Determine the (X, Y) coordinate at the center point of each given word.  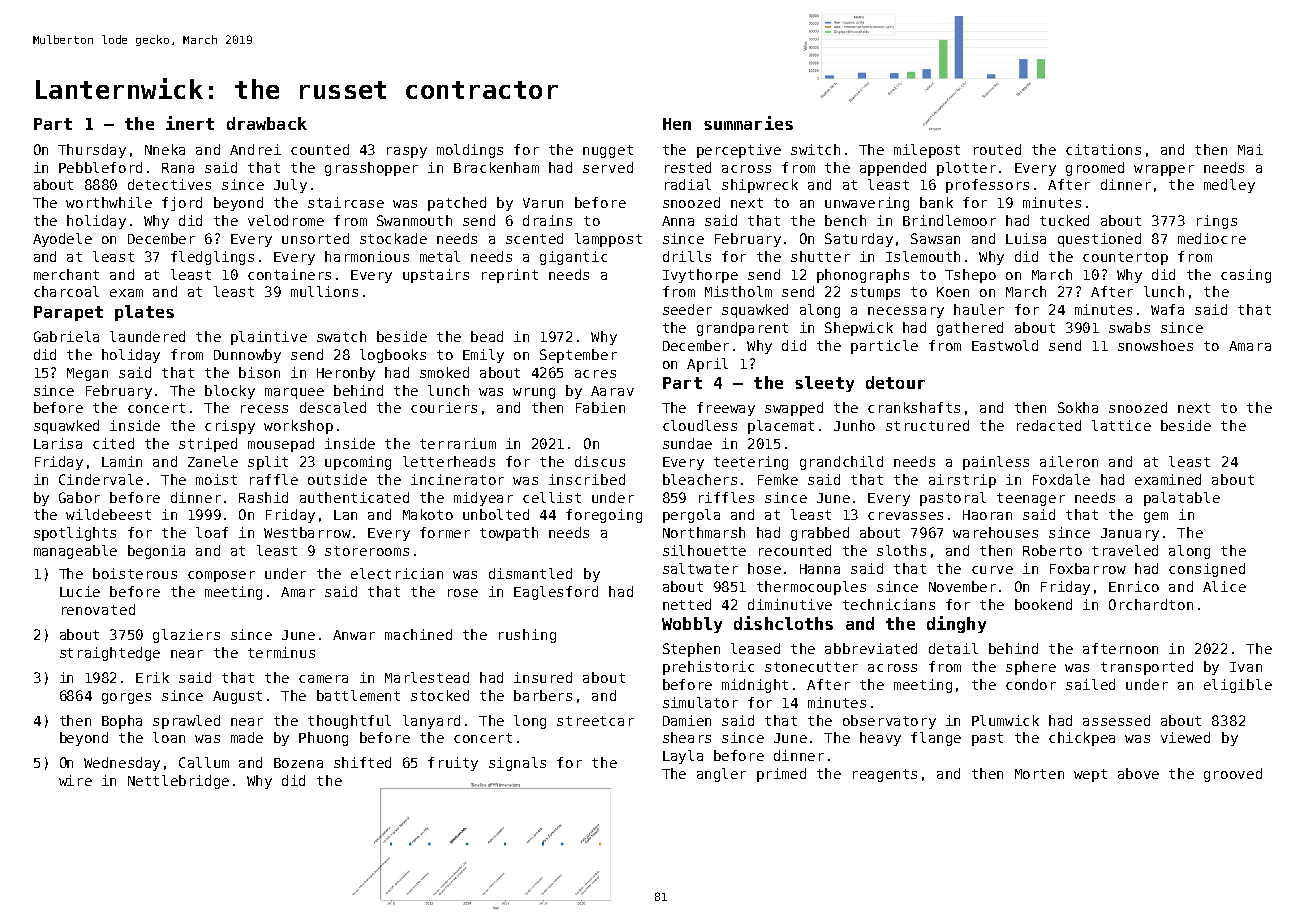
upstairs (436, 276)
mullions (324, 291)
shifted (362, 762)
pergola (691, 516)
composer (221, 576)
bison (259, 372)
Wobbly (692, 625)
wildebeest (108, 514)
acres (595, 374)
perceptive (739, 151)
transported (1147, 668)
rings (1217, 222)
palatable (1182, 499)
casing (1246, 276)
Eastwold (1005, 345)
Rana (178, 168)
